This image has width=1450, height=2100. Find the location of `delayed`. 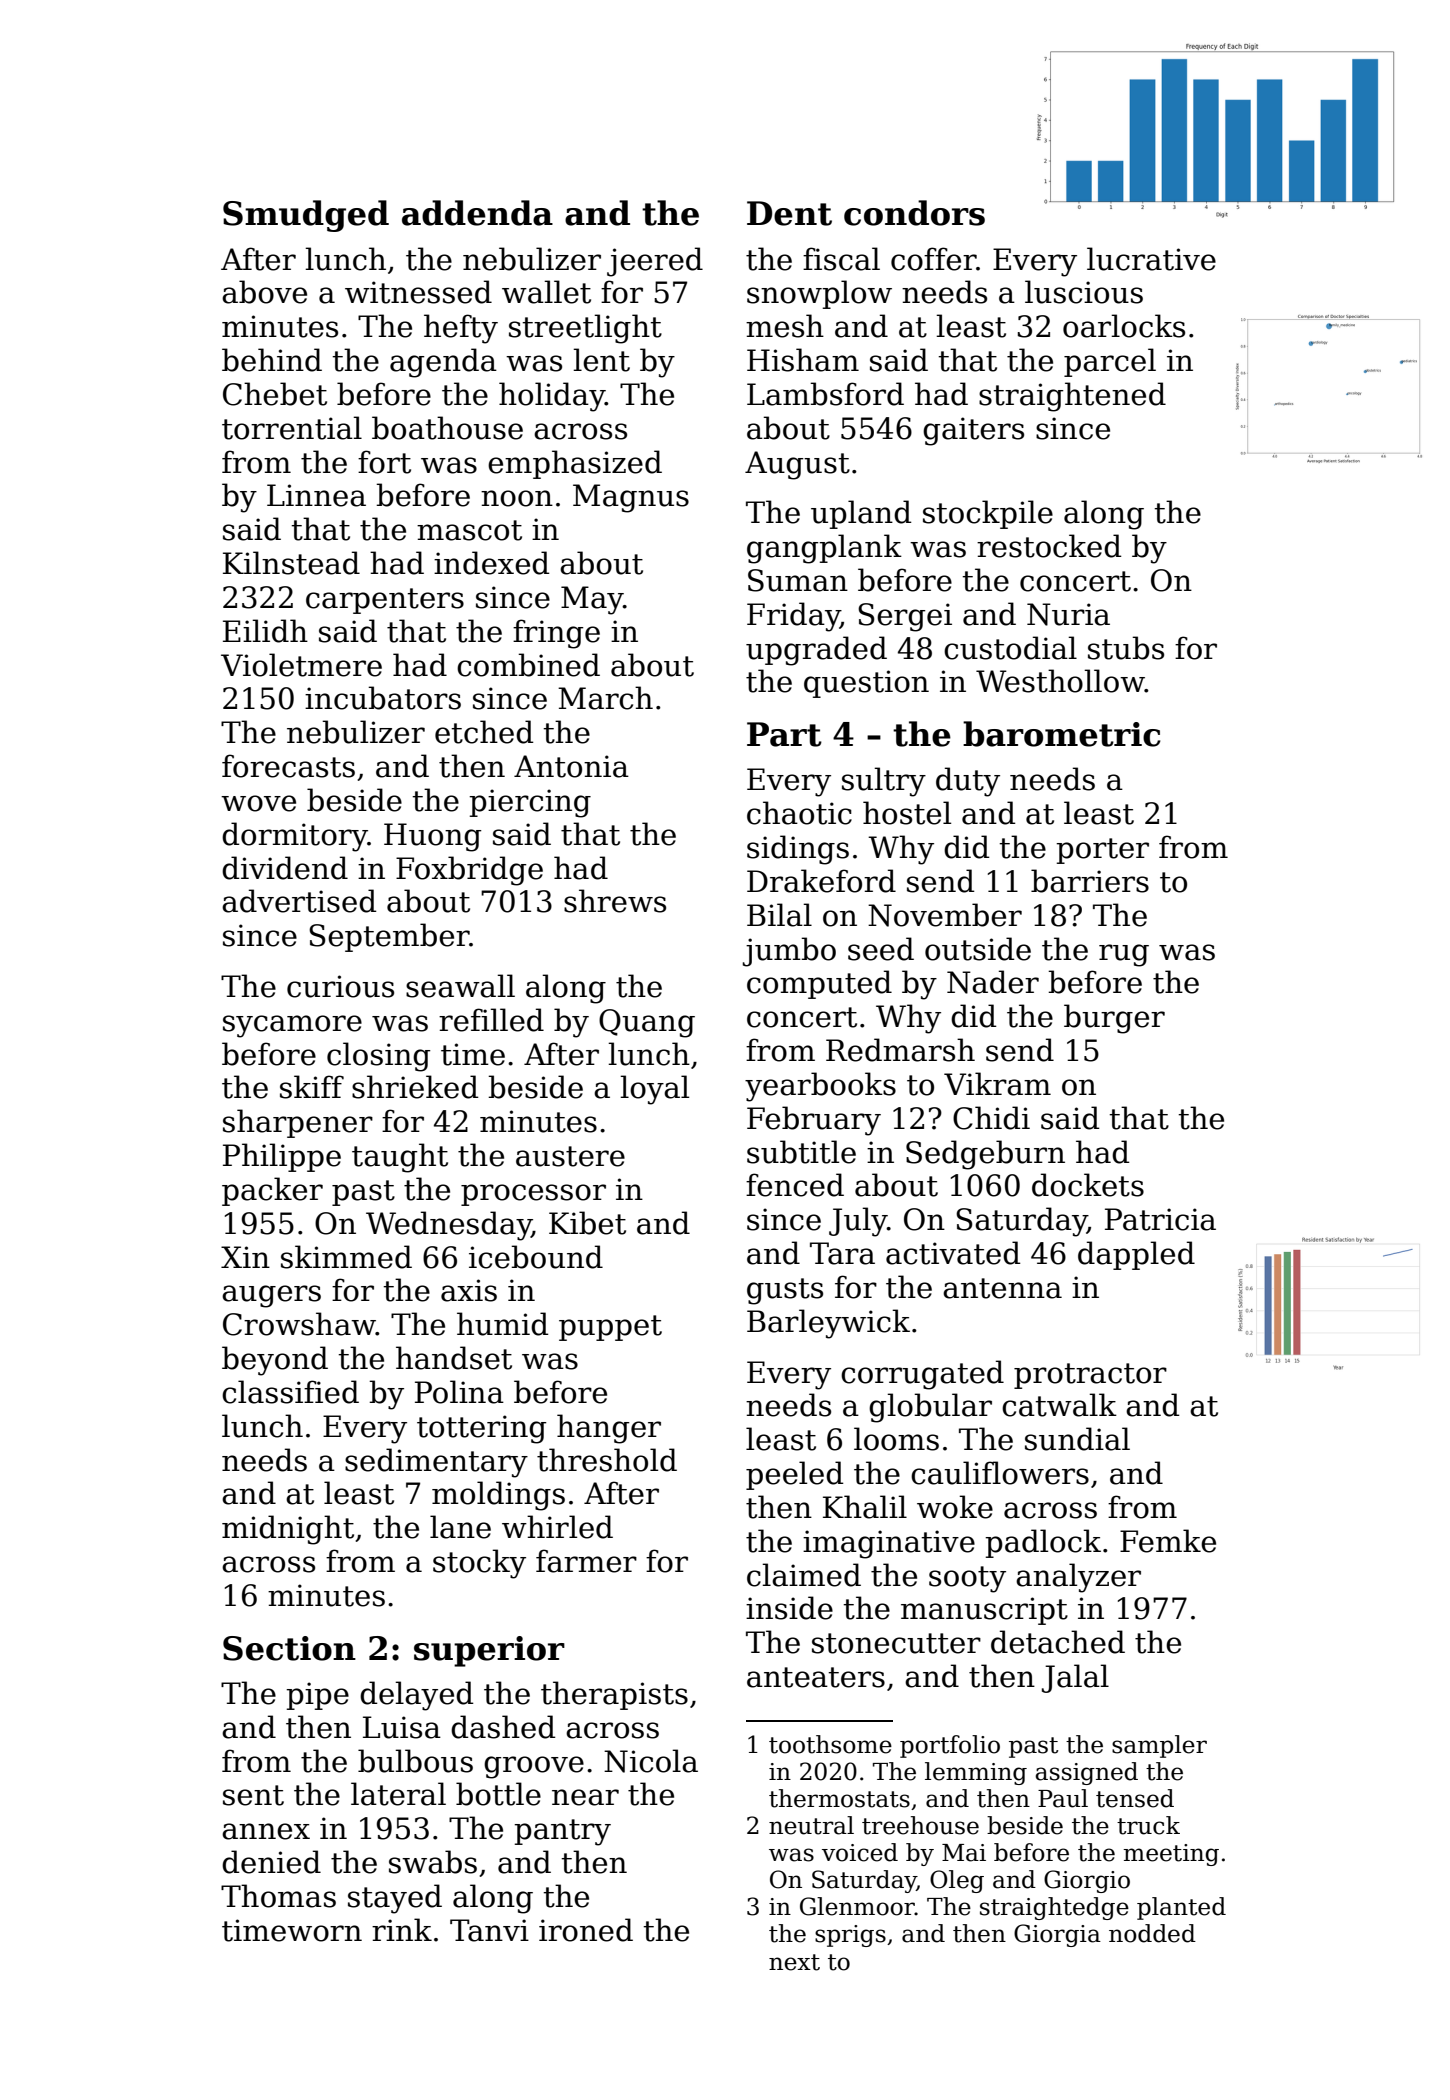

delayed is located at coordinates (416, 1696).
